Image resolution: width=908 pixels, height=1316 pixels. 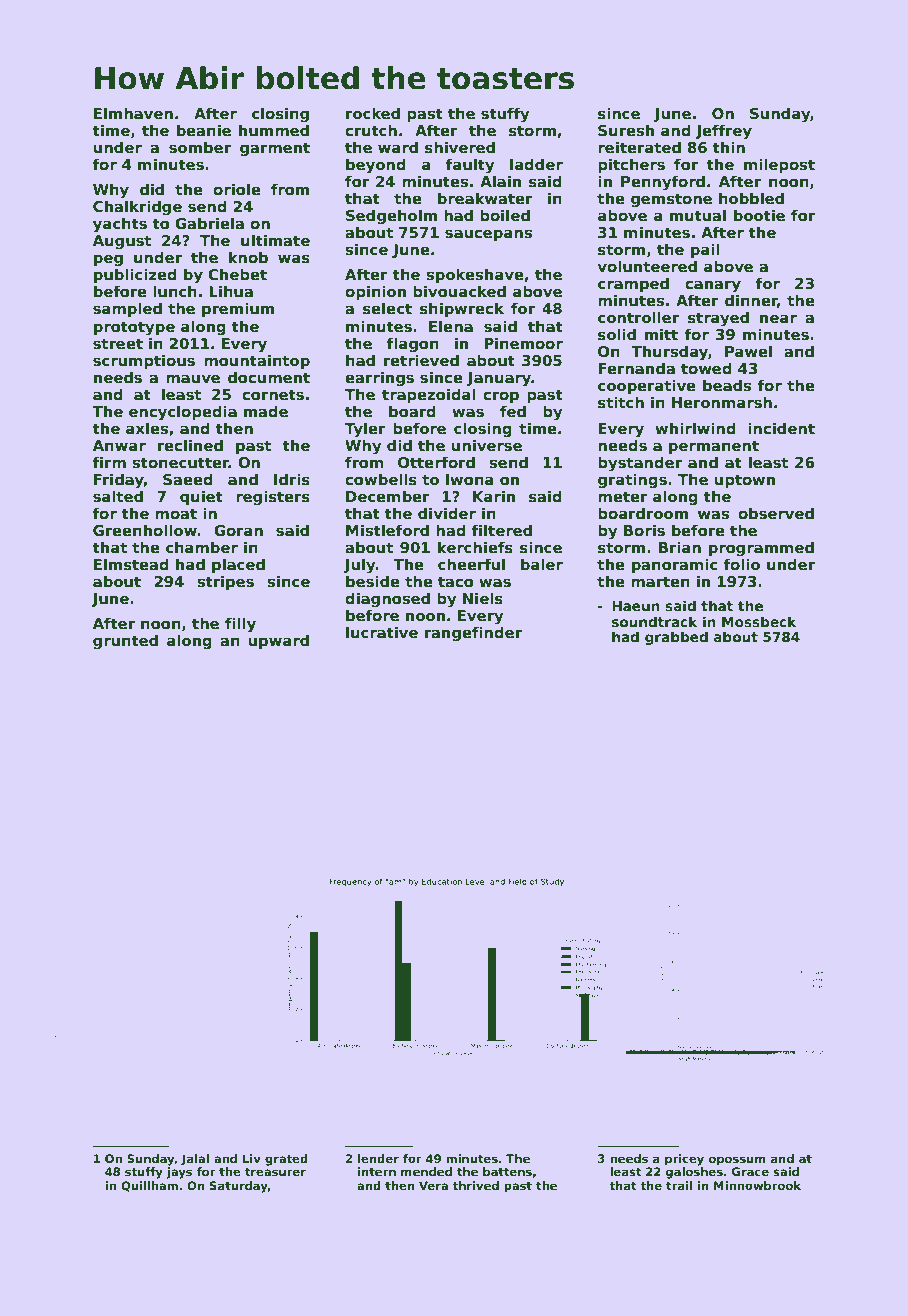 What do you see at coordinates (180, 463) in the screenshot?
I see `stonecutter` at bounding box center [180, 463].
